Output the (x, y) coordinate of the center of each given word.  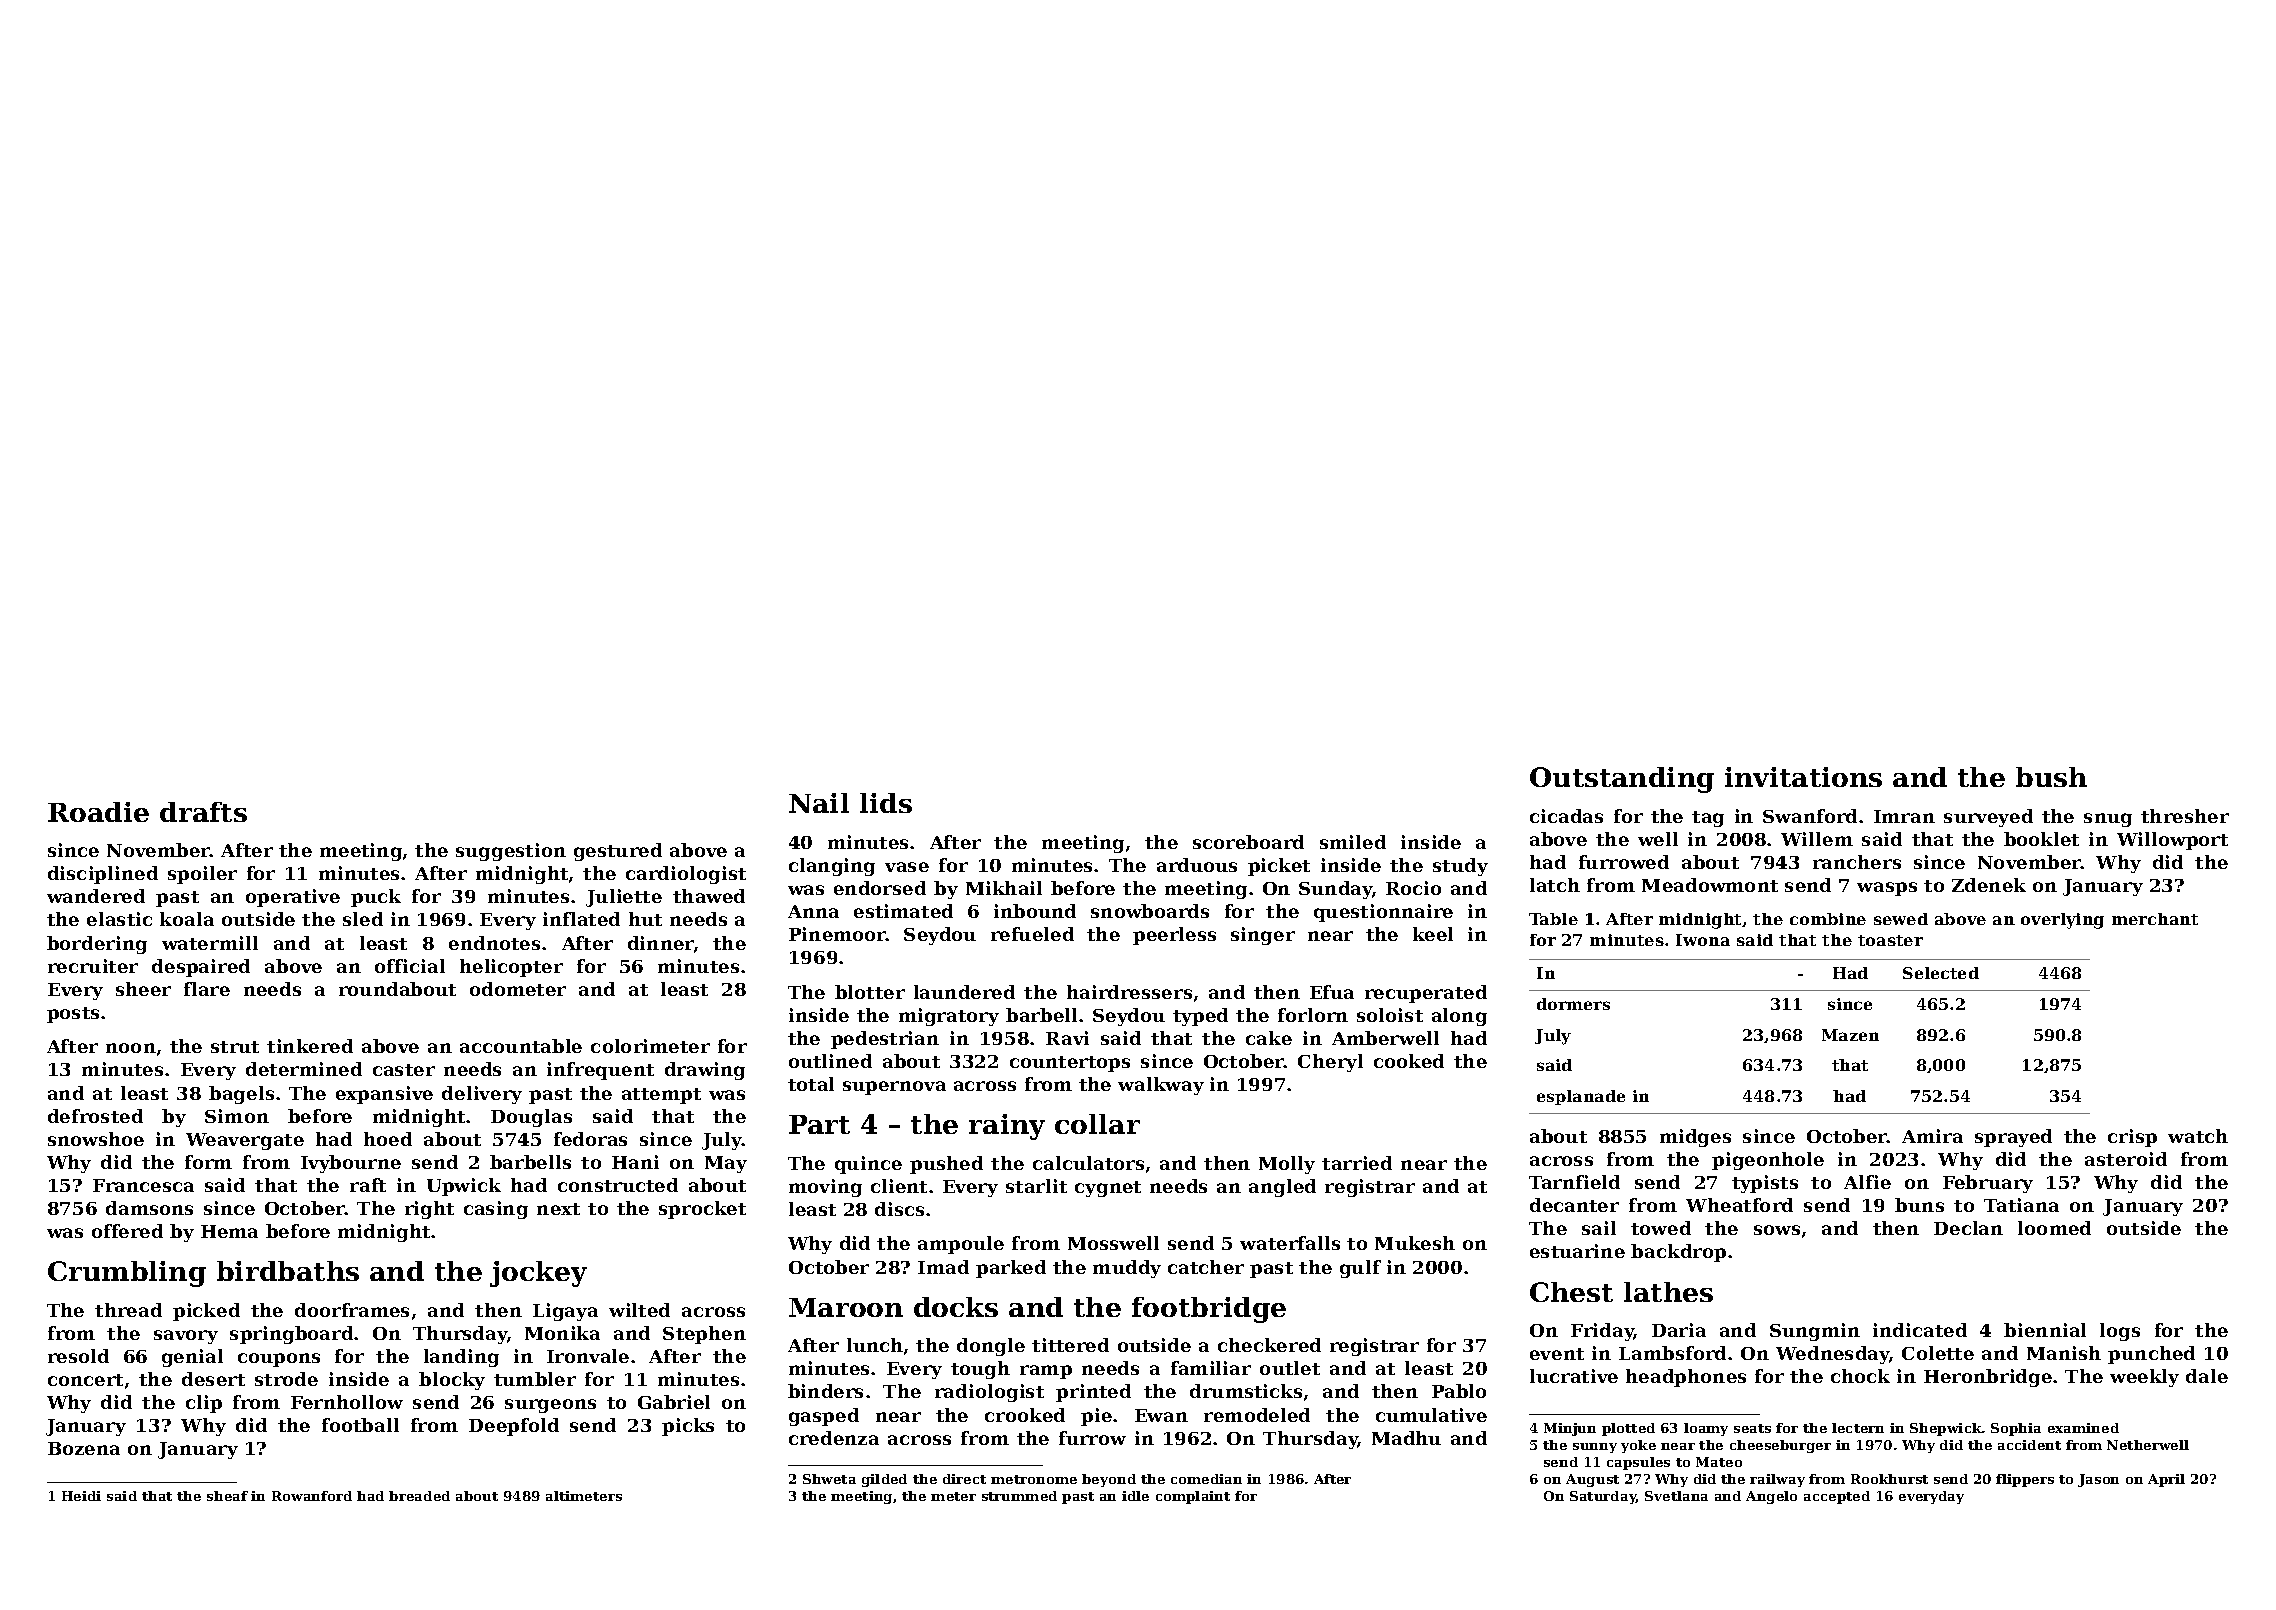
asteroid (2126, 1159)
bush (2051, 777)
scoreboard (1248, 842)
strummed (1019, 1496)
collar (1097, 1124)
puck (376, 898)
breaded (419, 1496)
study (1460, 867)
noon (131, 1048)
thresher (2185, 816)
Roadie (98, 812)
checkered (1269, 1345)
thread (128, 1310)
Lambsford (1672, 1353)
